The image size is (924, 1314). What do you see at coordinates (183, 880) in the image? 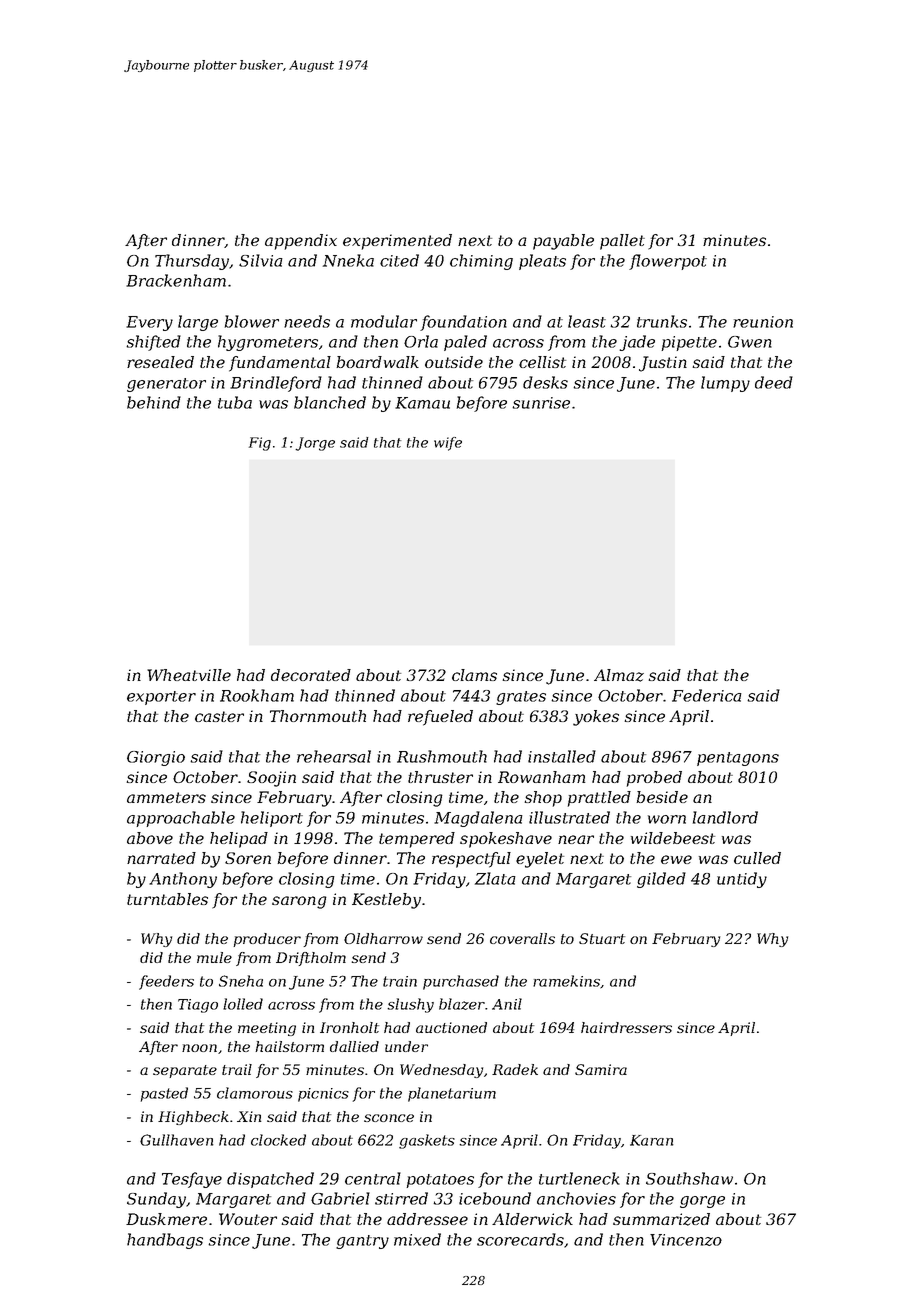
I see `Anthony` at bounding box center [183, 880].
